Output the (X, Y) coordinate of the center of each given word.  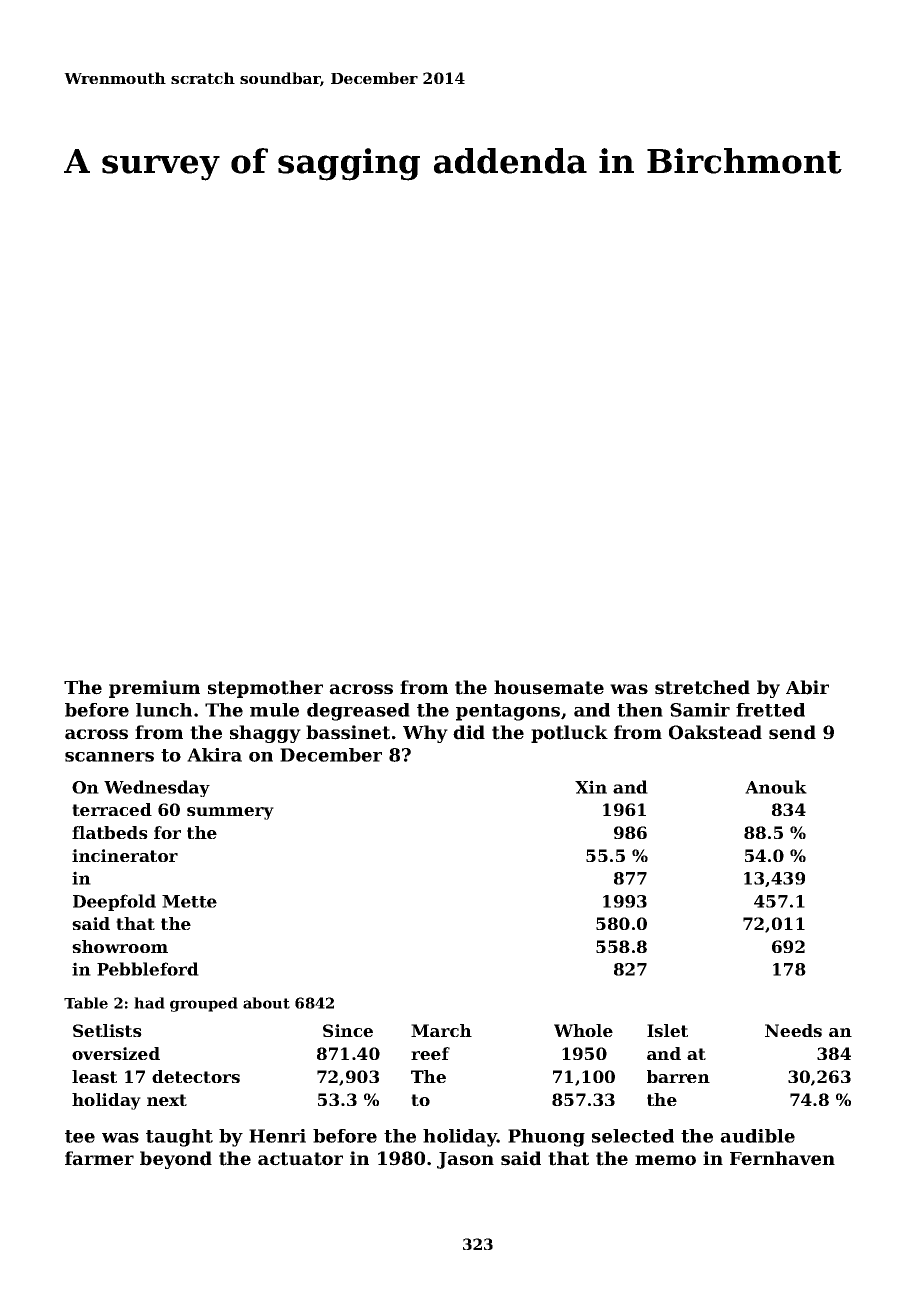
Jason (465, 1160)
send (792, 732)
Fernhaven (782, 1158)
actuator (300, 1159)
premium (154, 689)
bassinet (348, 732)
